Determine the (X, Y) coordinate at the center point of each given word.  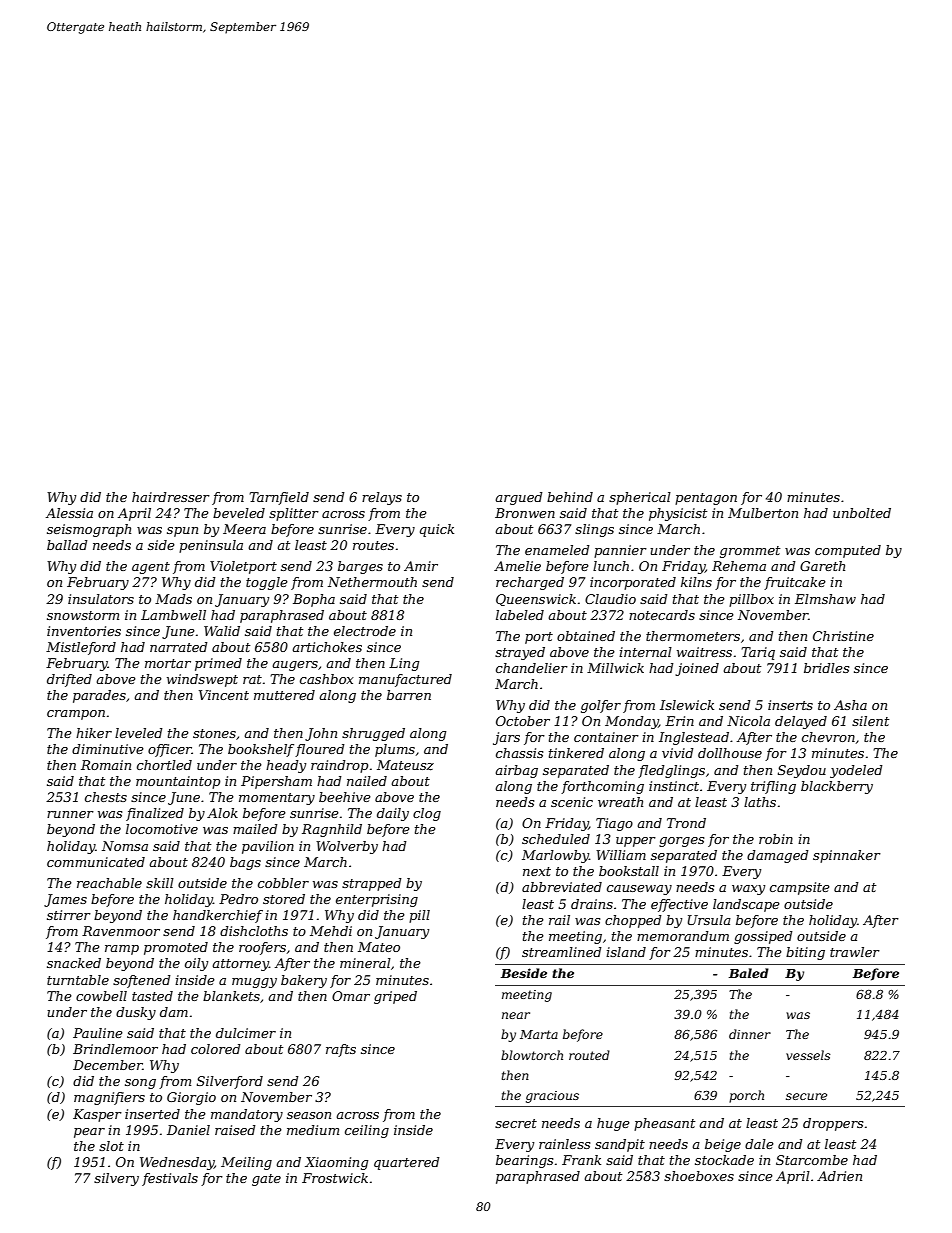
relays (382, 498)
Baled (749, 973)
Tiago (614, 824)
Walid (222, 631)
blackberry (837, 787)
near (516, 1015)
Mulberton (763, 513)
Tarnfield (279, 498)
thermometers (693, 636)
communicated (96, 862)
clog (427, 814)
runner (70, 814)
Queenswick (536, 600)
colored (216, 1049)
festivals (170, 1179)
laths (760, 802)
